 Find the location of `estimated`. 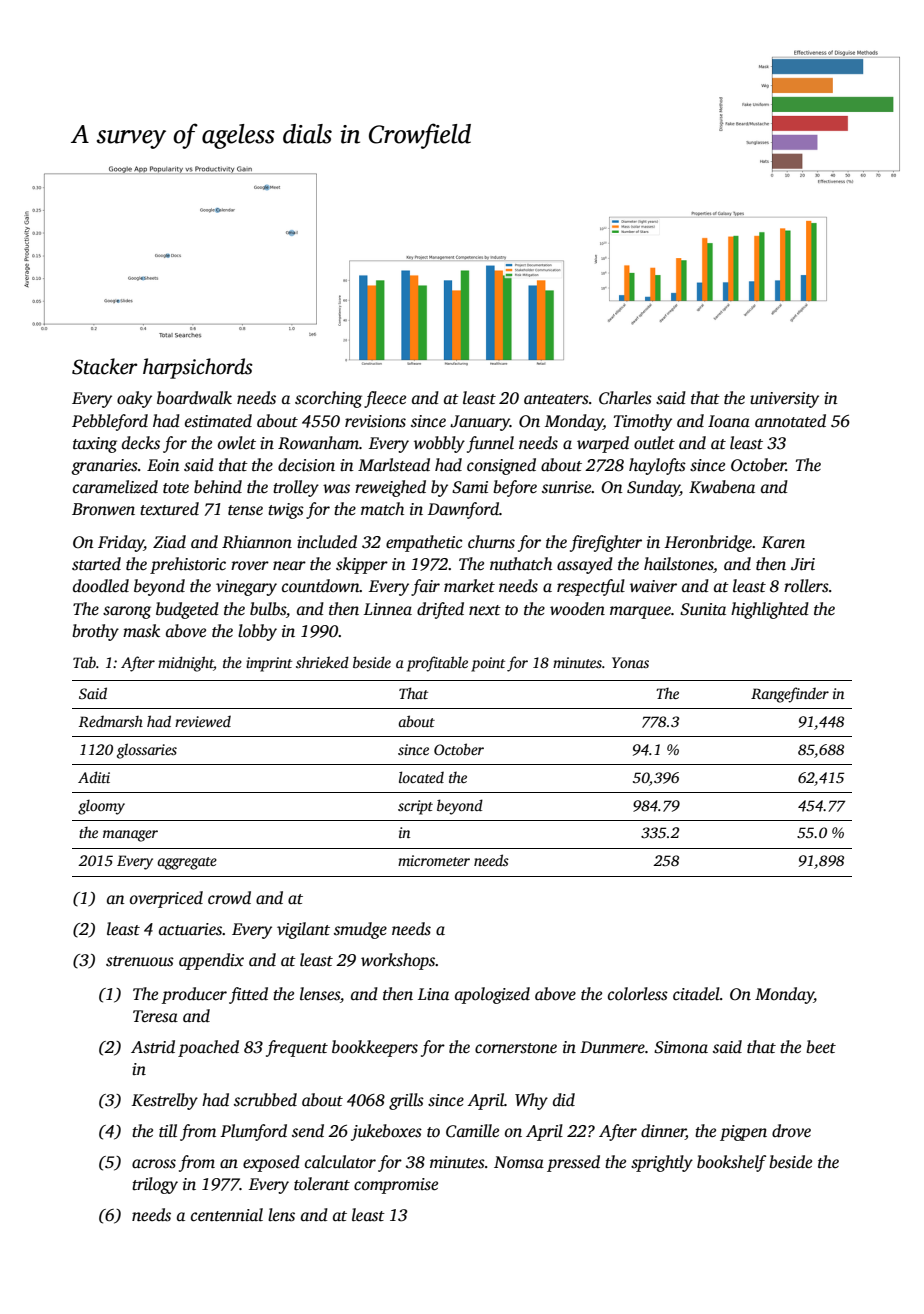

estimated is located at coordinates (218, 421).
